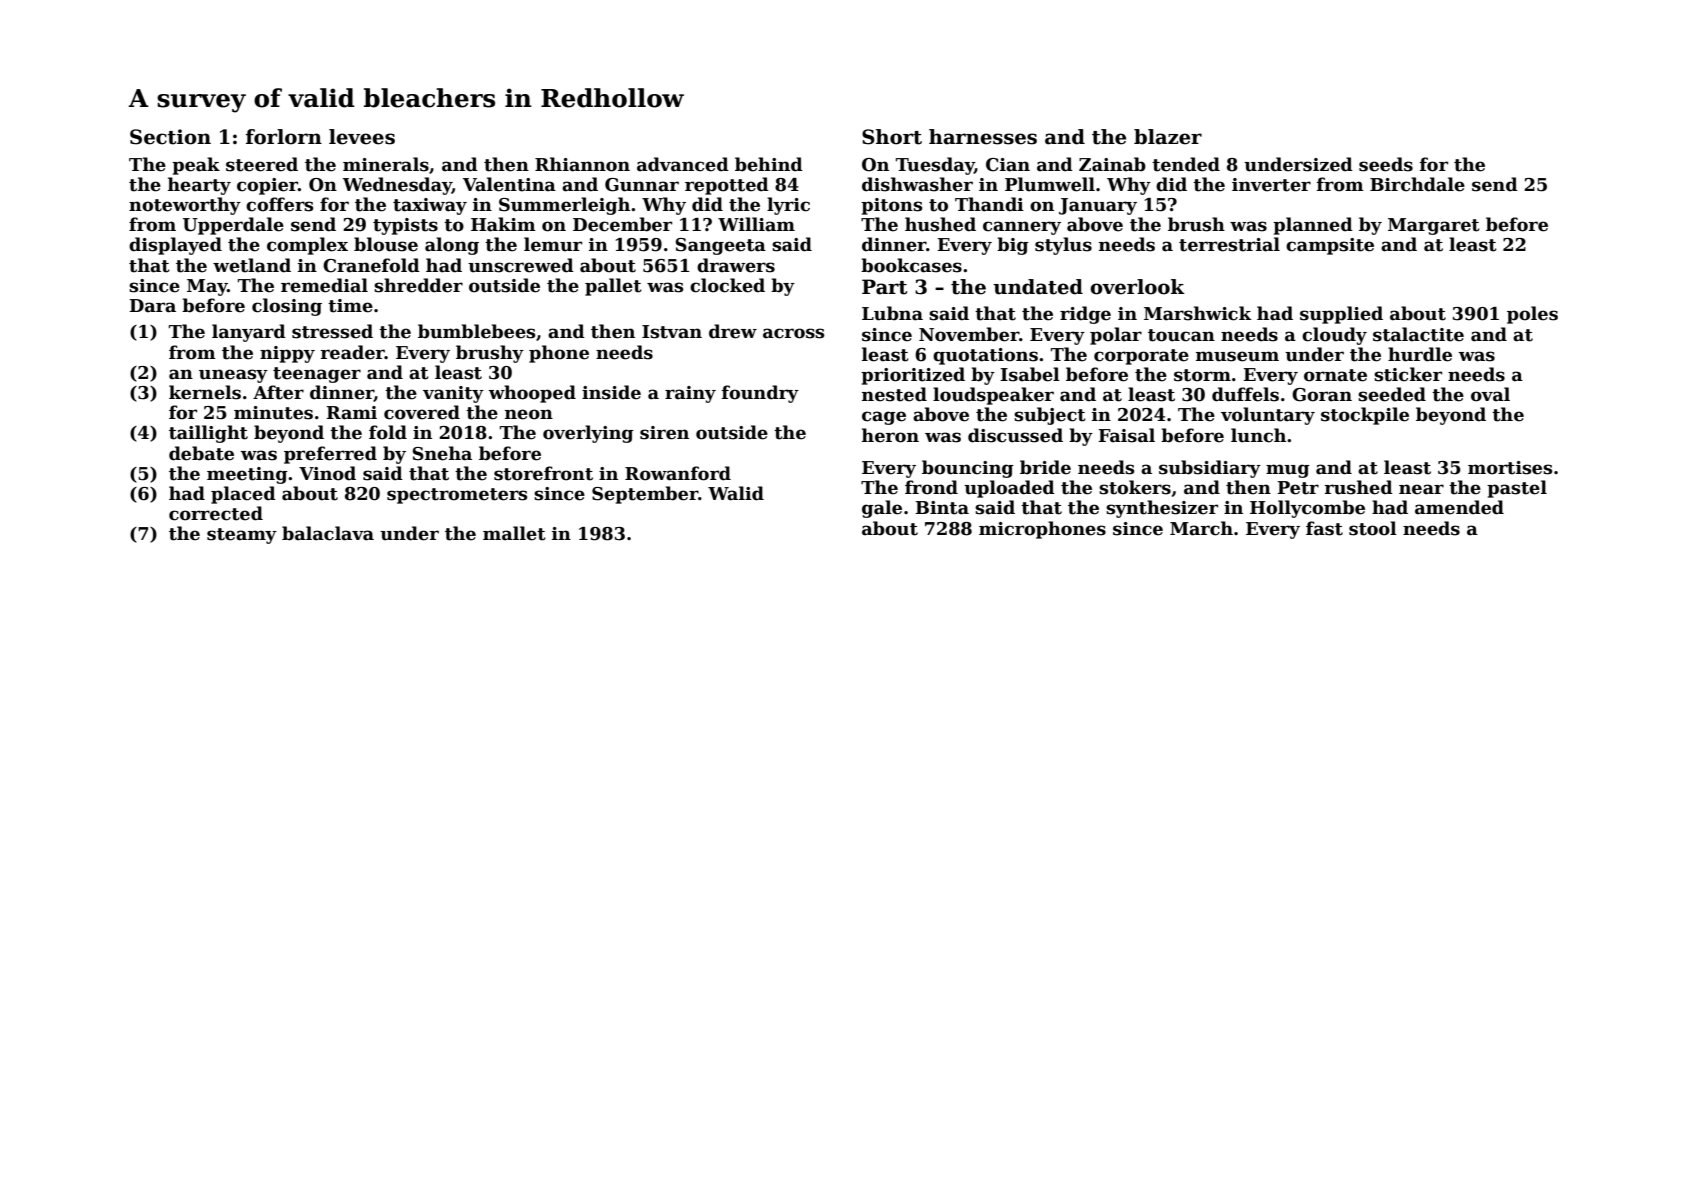 This document has width=1691, height=1195. What do you see at coordinates (216, 513) in the document?
I see `corrected` at bounding box center [216, 513].
